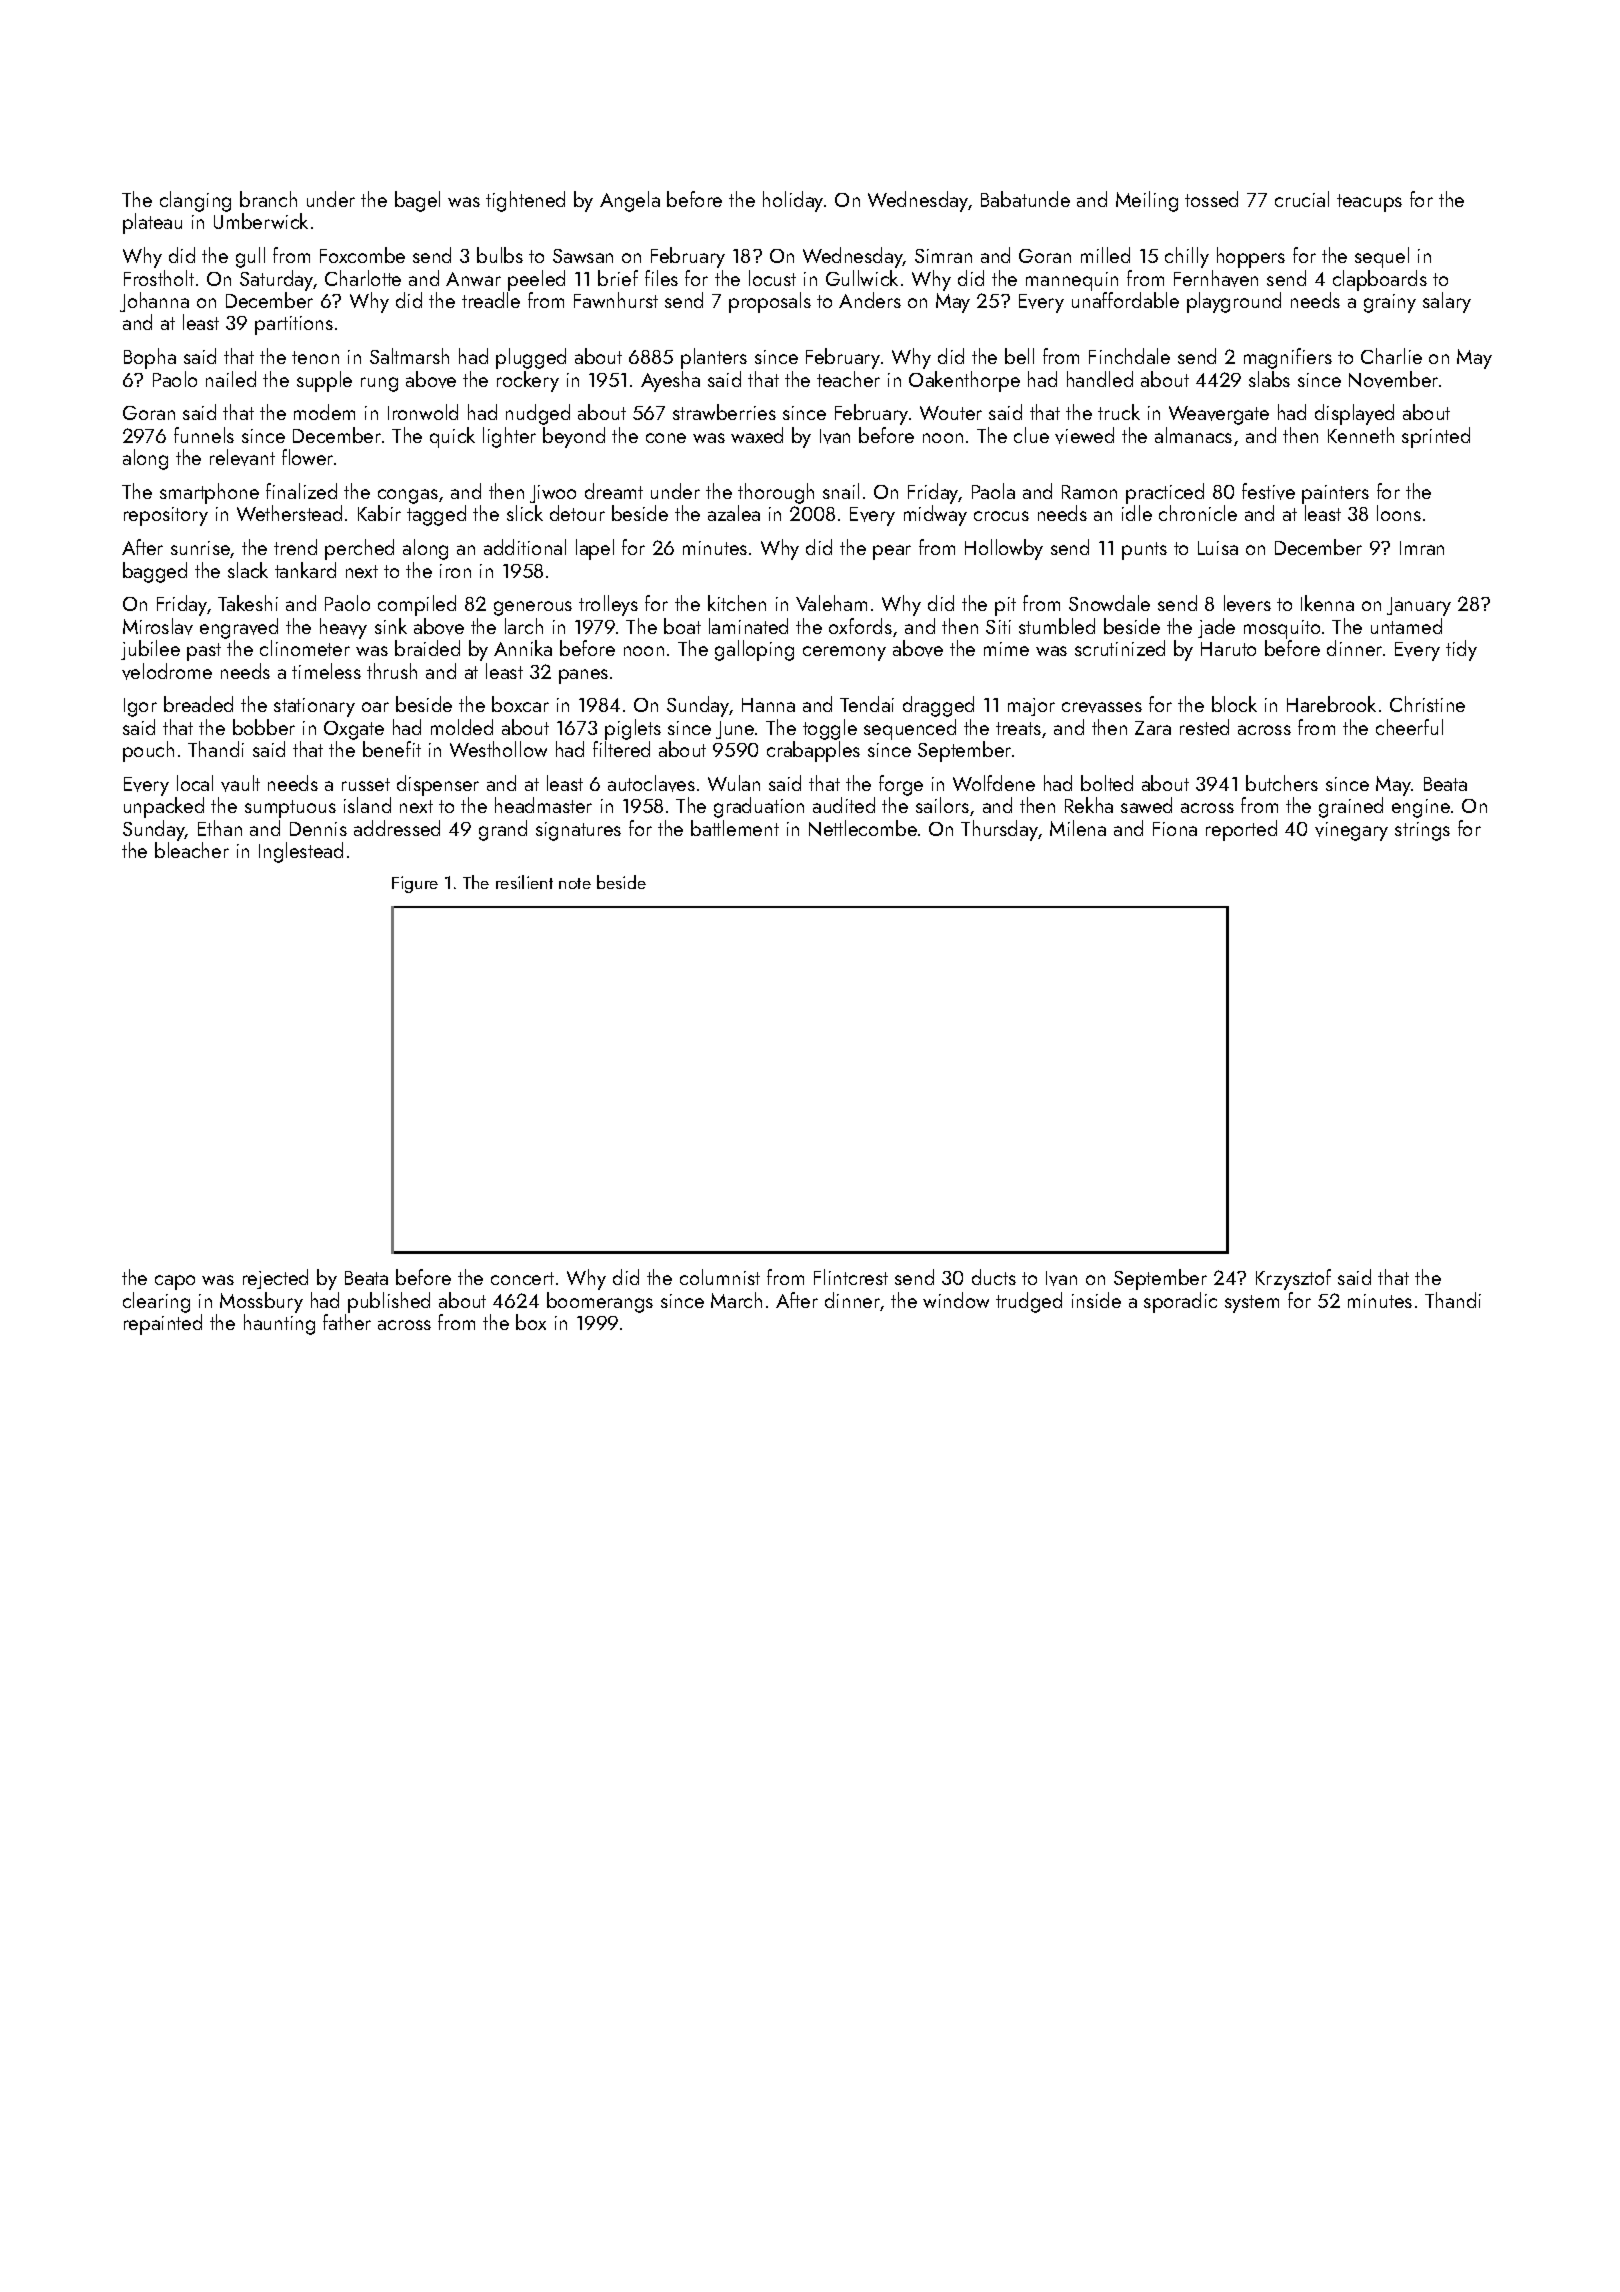 The height and width of the image is (2292, 1620). What do you see at coordinates (734, 513) in the image?
I see `azalea` at bounding box center [734, 513].
